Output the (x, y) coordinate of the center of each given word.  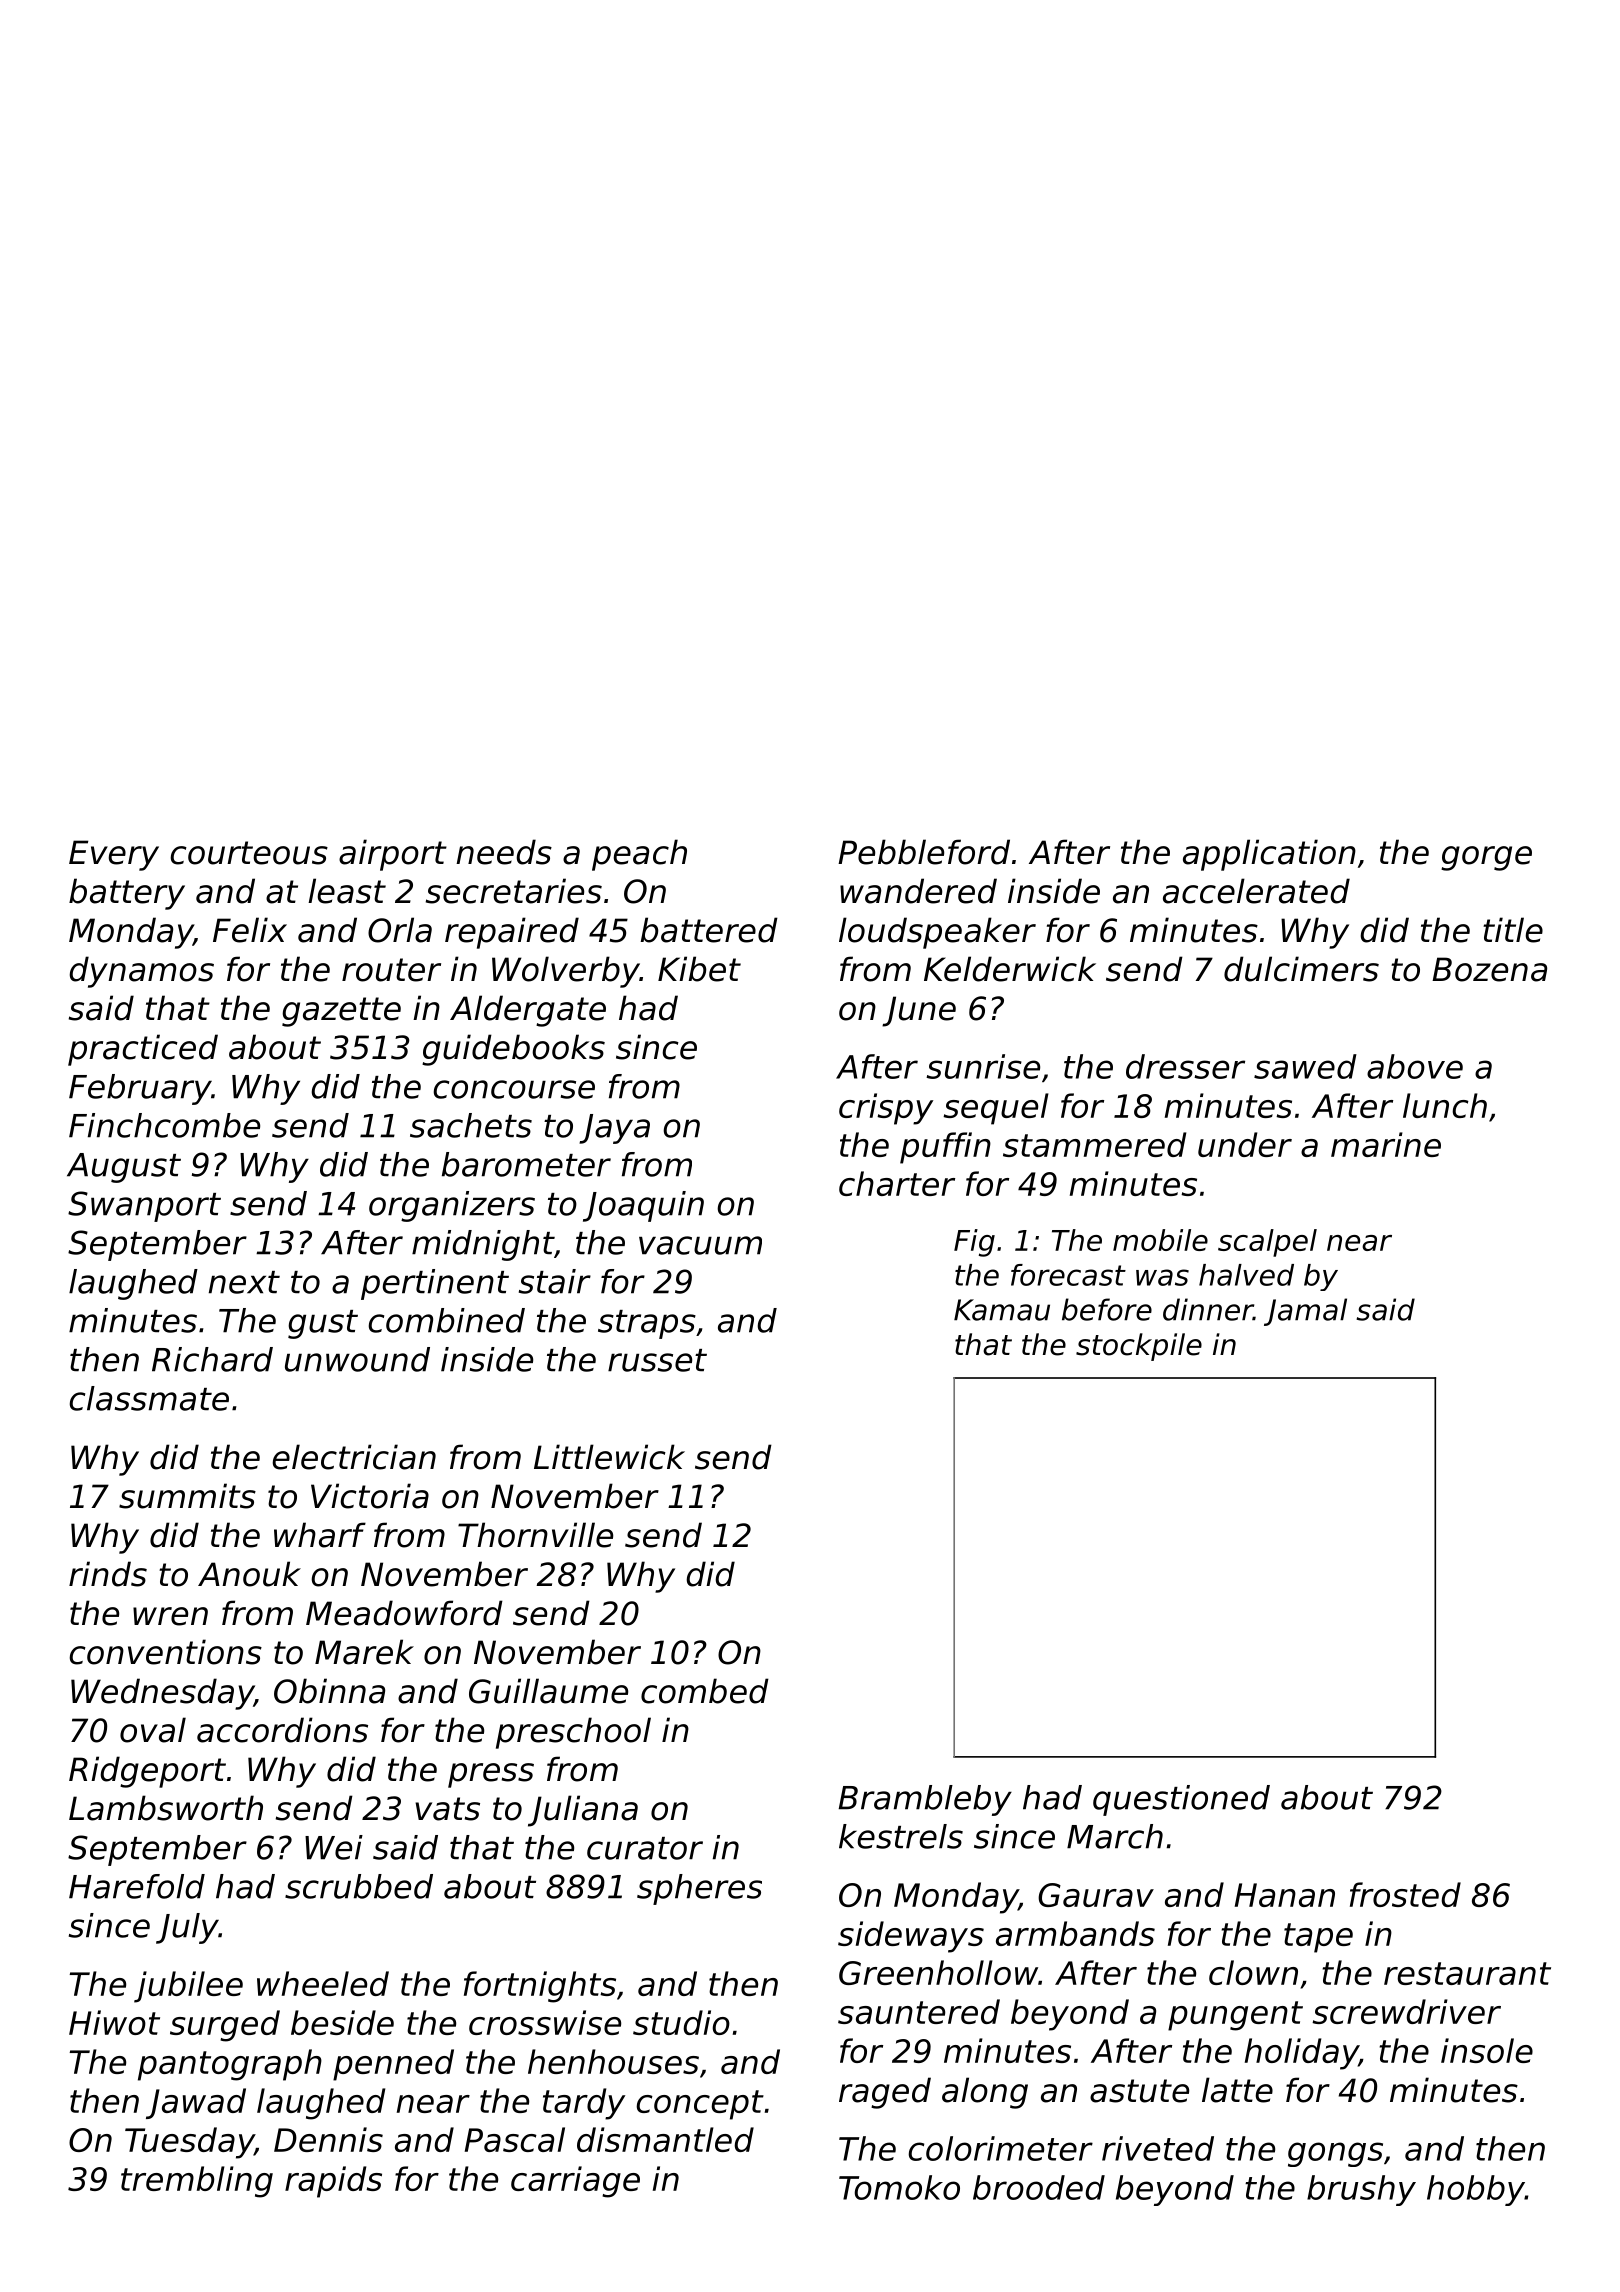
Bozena (1489, 969)
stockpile (1139, 1347)
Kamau (1002, 1310)
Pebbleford (924, 852)
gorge (1486, 858)
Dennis (328, 2139)
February (140, 1089)
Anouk (249, 1574)
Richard (212, 1359)
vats (447, 1809)
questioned (1181, 1800)
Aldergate (528, 1011)
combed (705, 1691)
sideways (911, 1937)
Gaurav (1096, 1895)
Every (114, 855)
